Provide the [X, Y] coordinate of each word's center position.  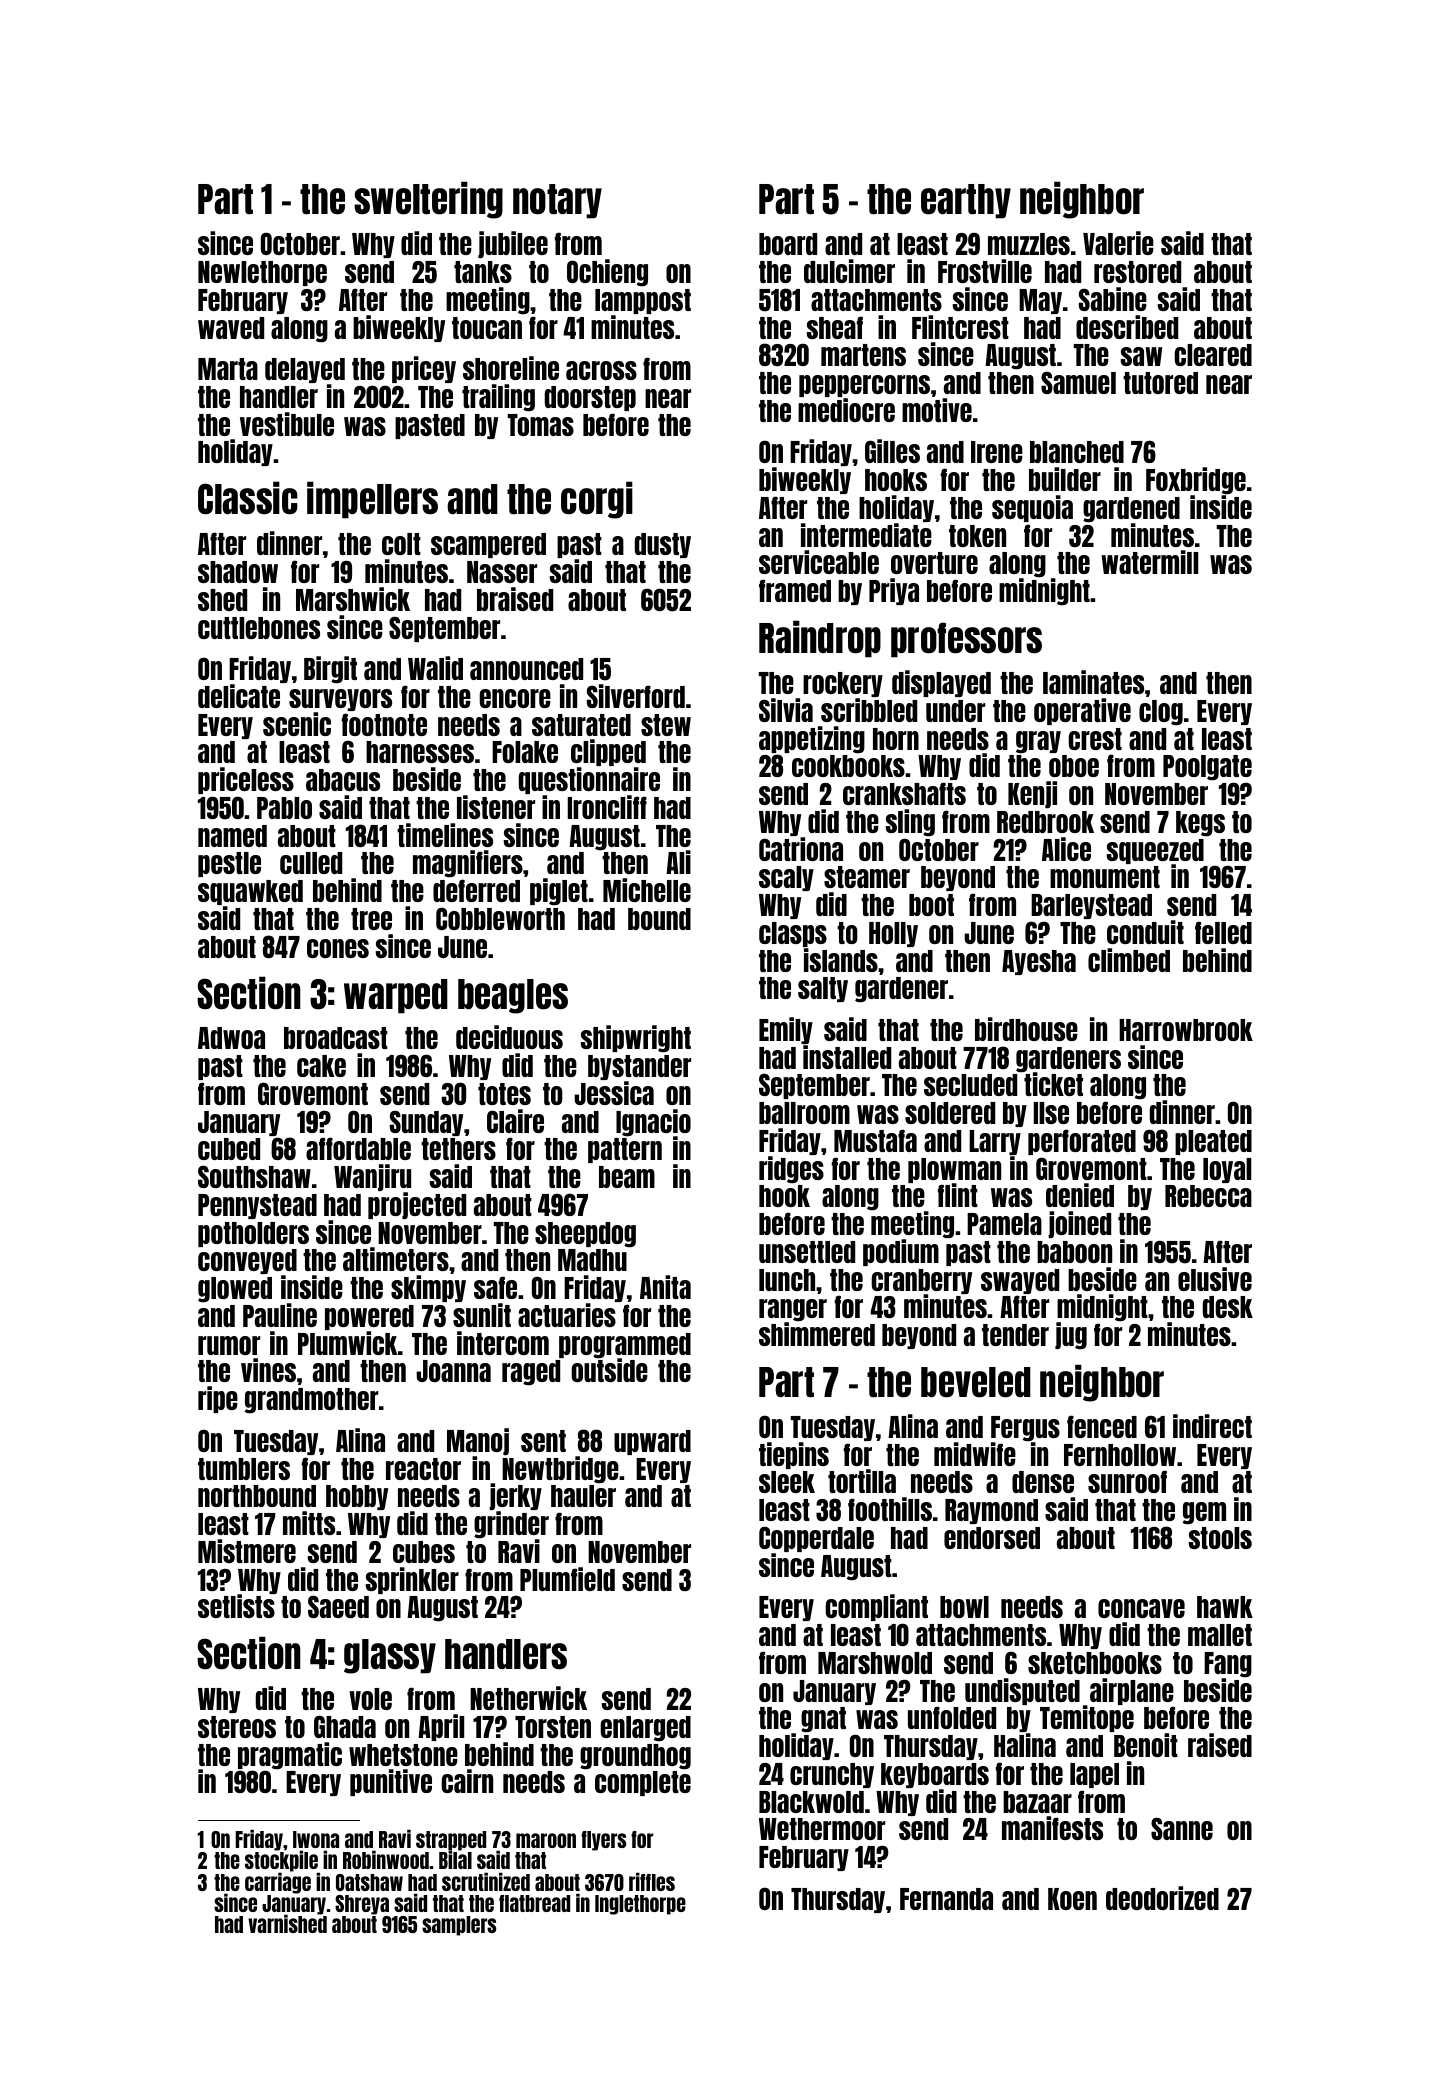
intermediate [866, 535]
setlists [236, 1606]
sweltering [428, 200]
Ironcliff [607, 807]
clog [1161, 713]
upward [652, 1442]
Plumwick [348, 1343]
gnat [823, 1720]
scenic [297, 724]
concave [1141, 1608]
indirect [1212, 1426]
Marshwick [353, 599]
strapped [451, 1841]
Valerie [1118, 243]
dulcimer [849, 271]
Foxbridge [1196, 481]
